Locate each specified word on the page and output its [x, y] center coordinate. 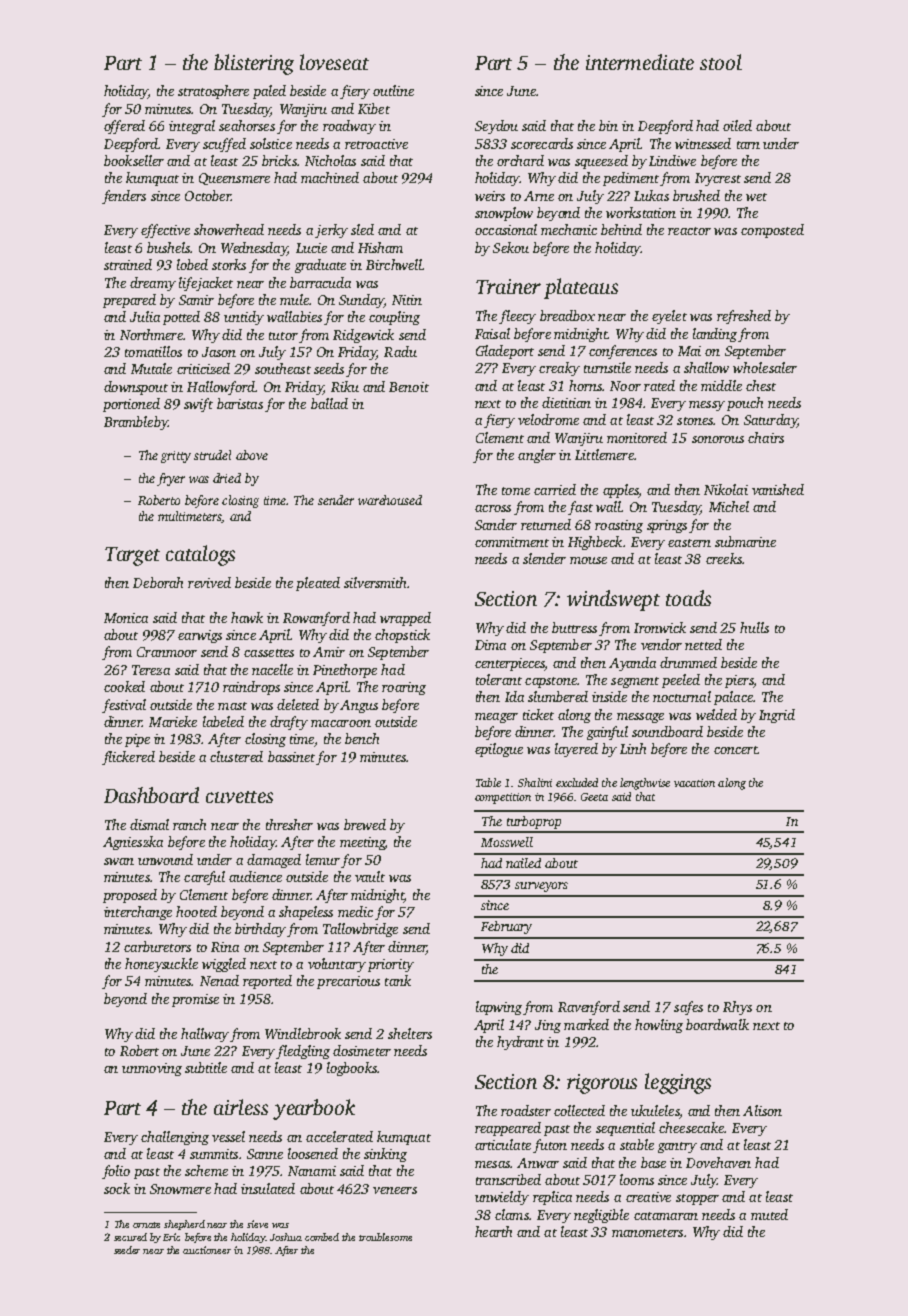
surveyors [541, 887]
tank [398, 980]
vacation [694, 783]
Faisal [492, 333]
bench [362, 738]
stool [721, 62]
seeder [127, 1250]
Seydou [496, 127]
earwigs [200, 636]
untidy [244, 318]
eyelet [669, 317]
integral [192, 127]
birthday [260, 930]
